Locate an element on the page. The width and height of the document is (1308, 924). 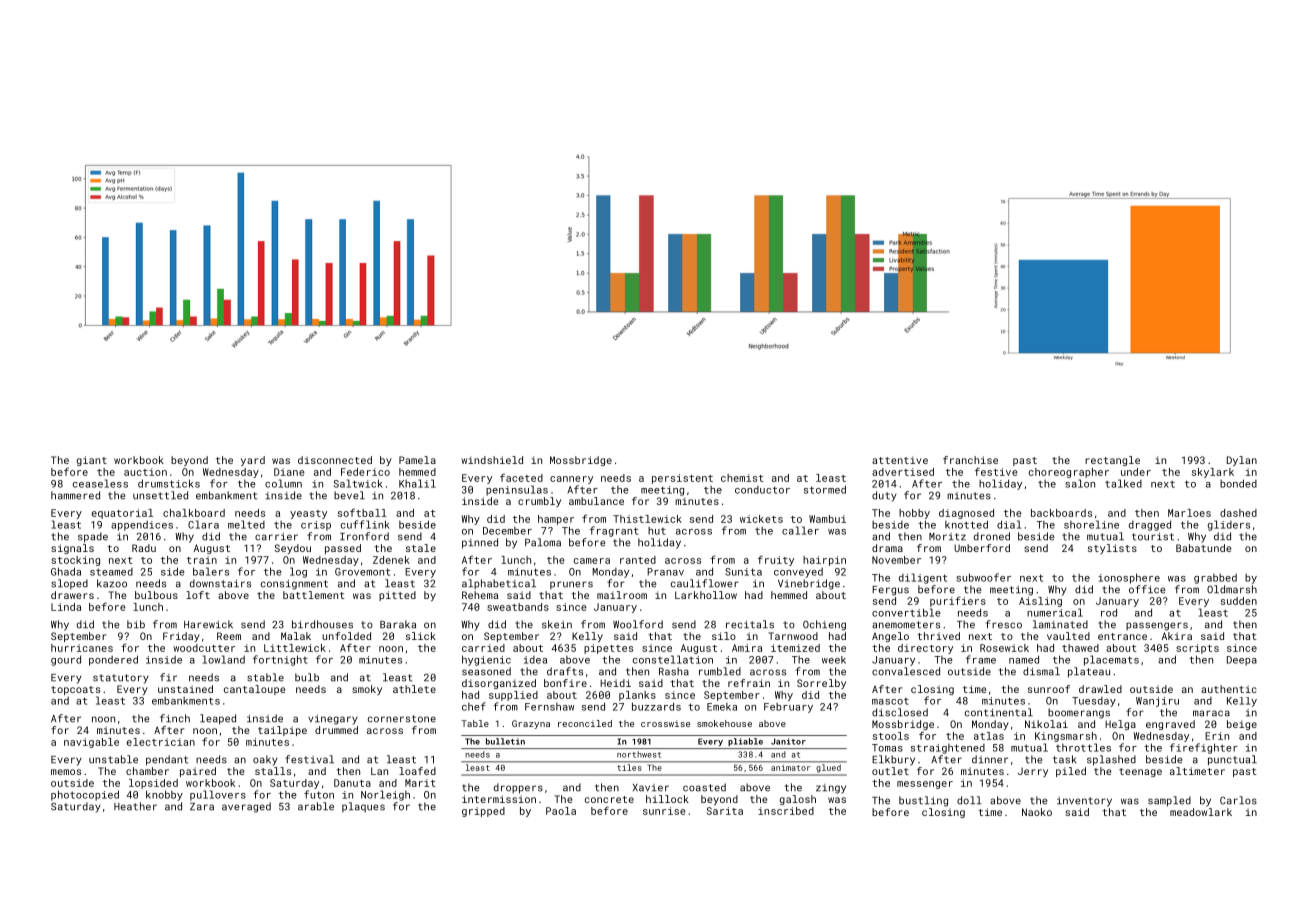
chemist is located at coordinates (742, 478).
